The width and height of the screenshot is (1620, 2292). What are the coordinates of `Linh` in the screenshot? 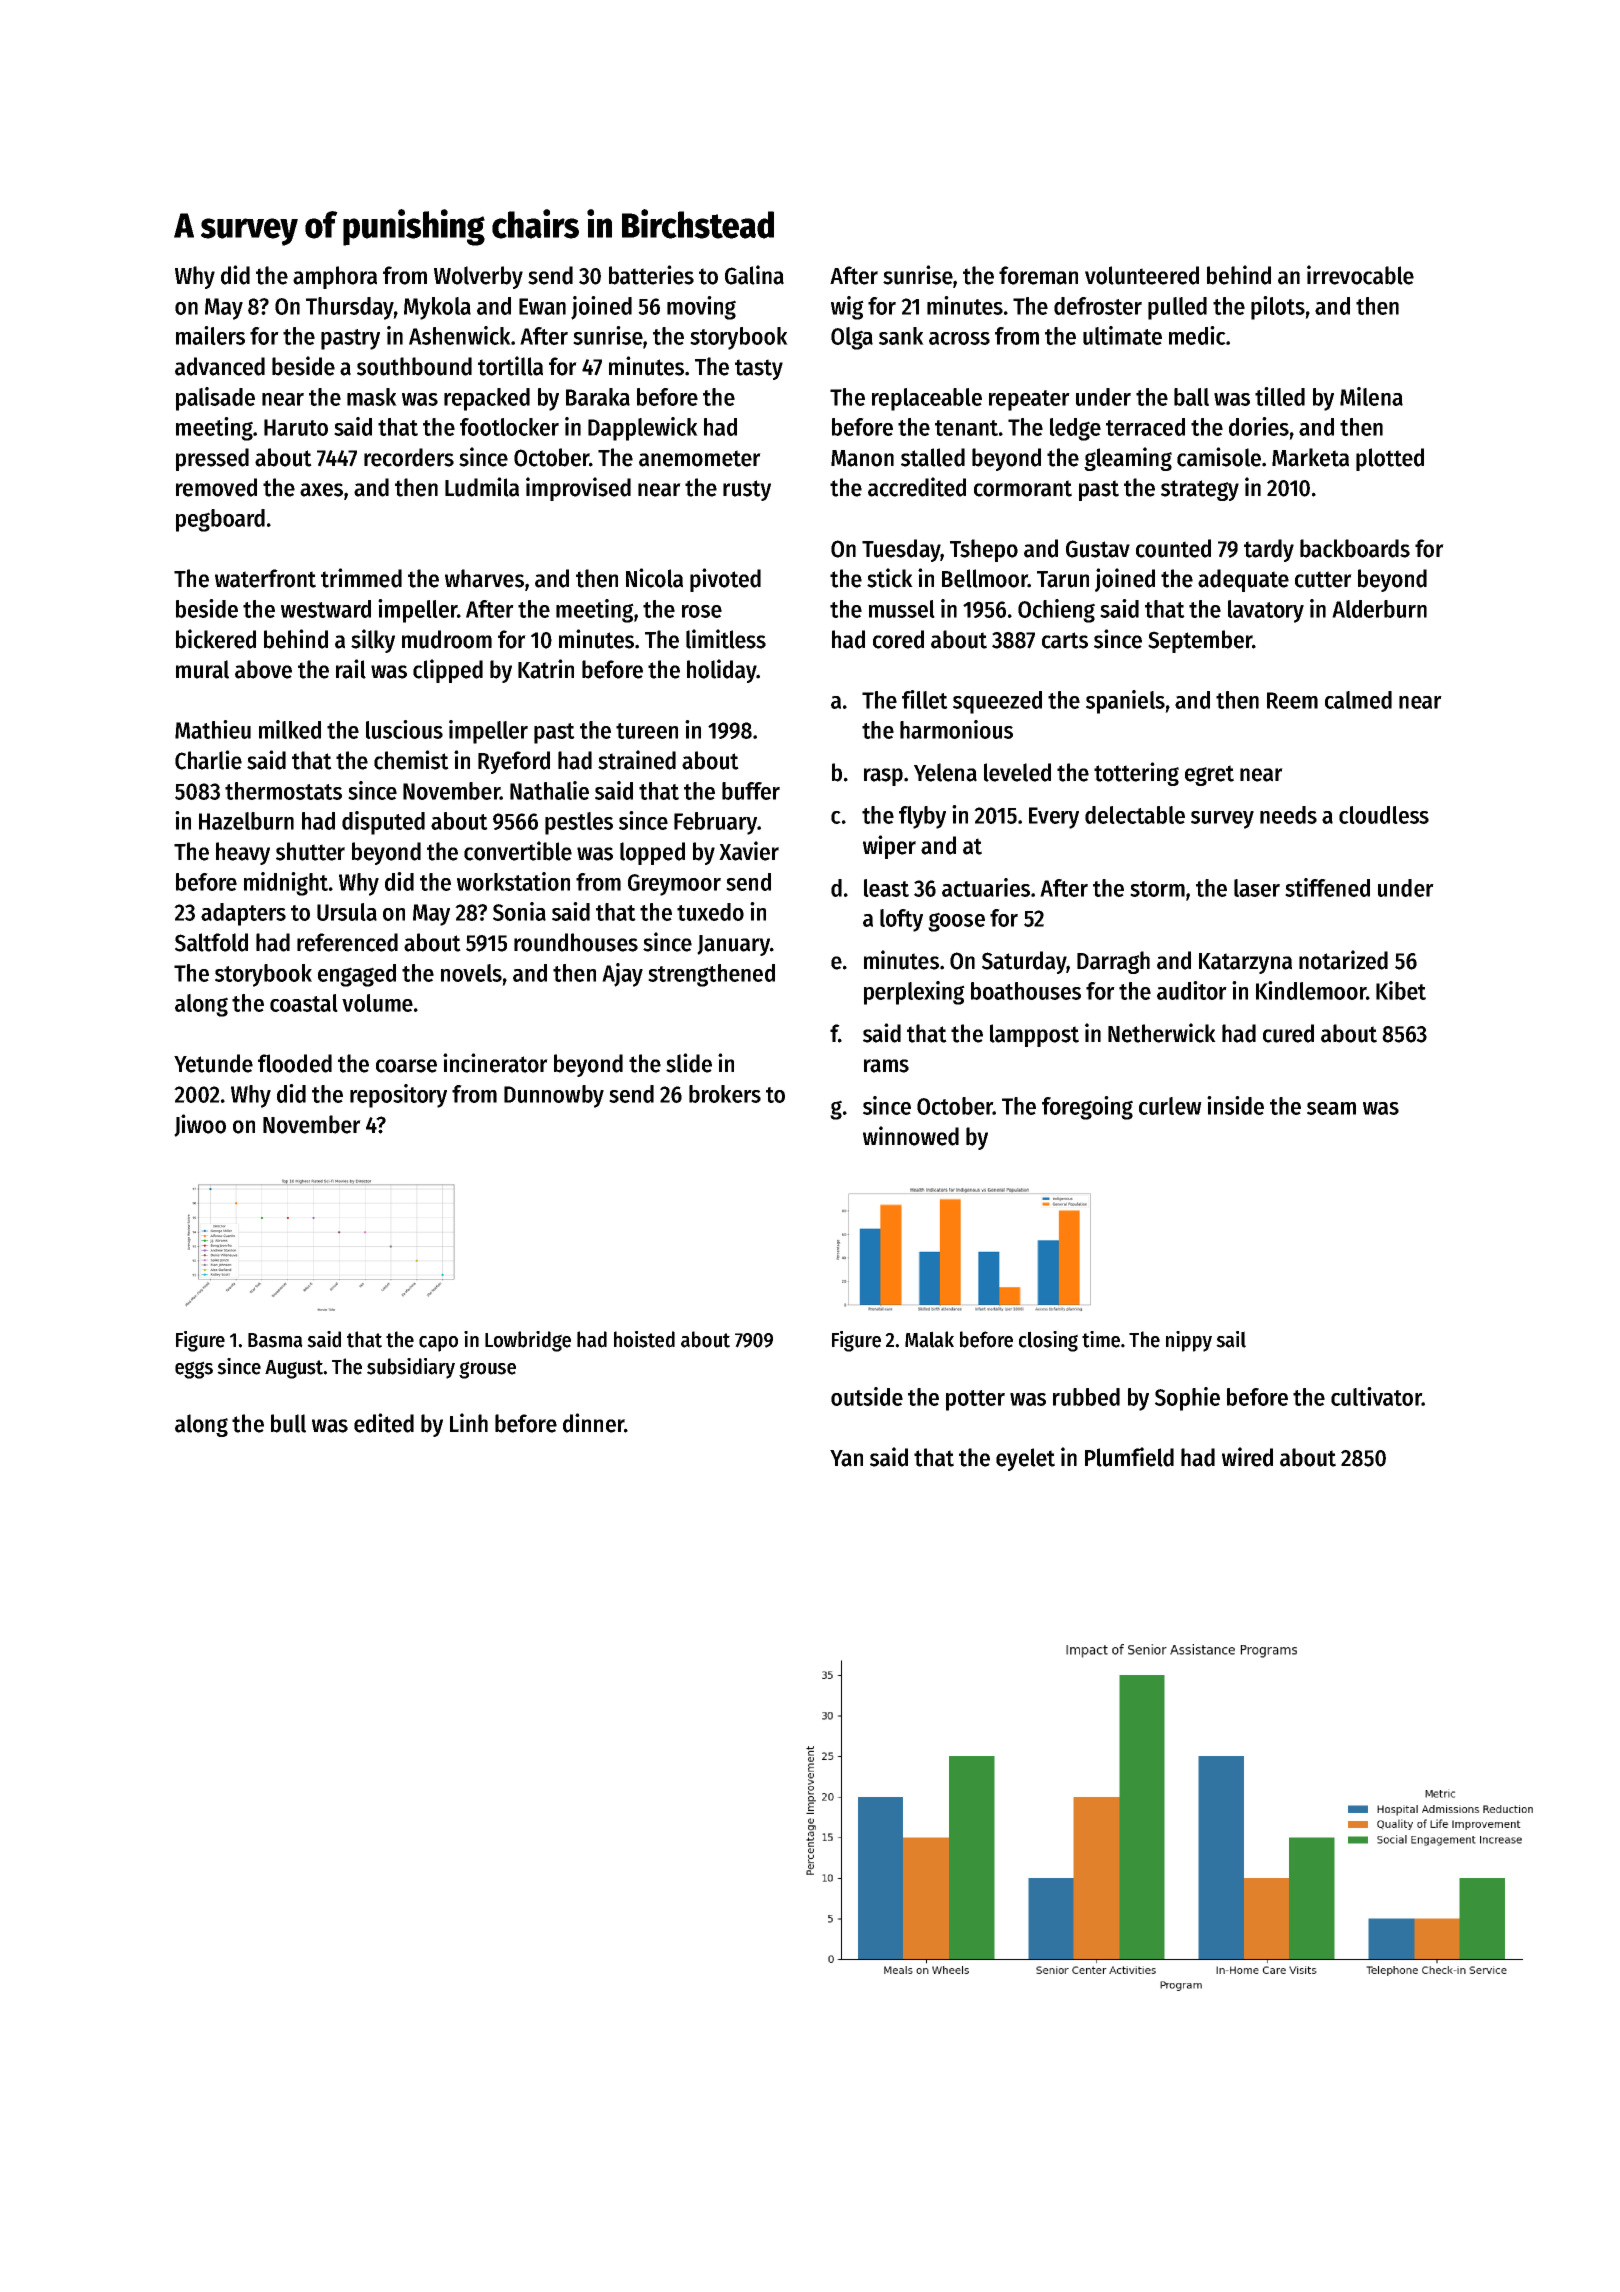 It's located at (469, 1422).
